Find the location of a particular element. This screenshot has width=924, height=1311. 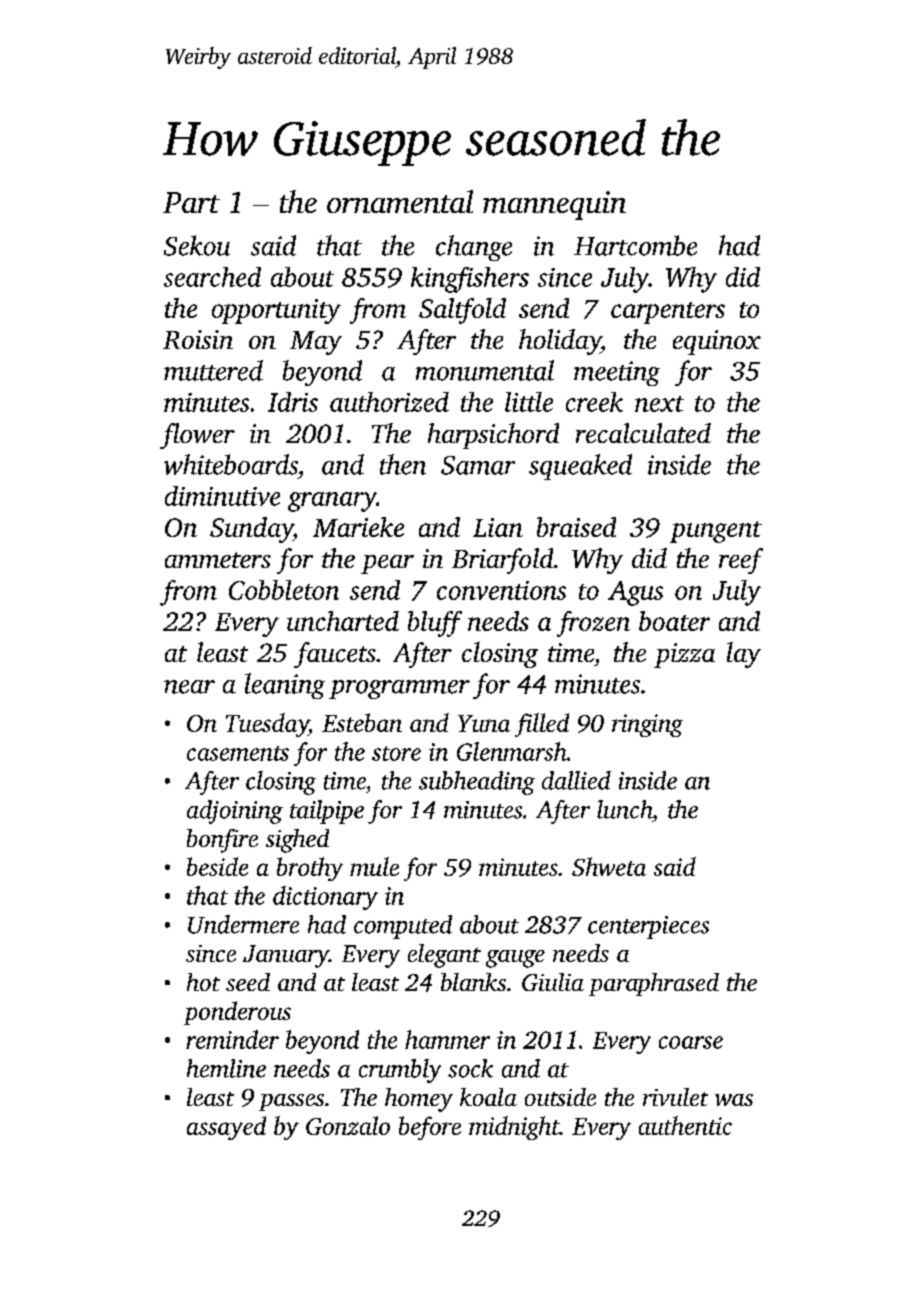

equinox is located at coordinates (717, 342).
